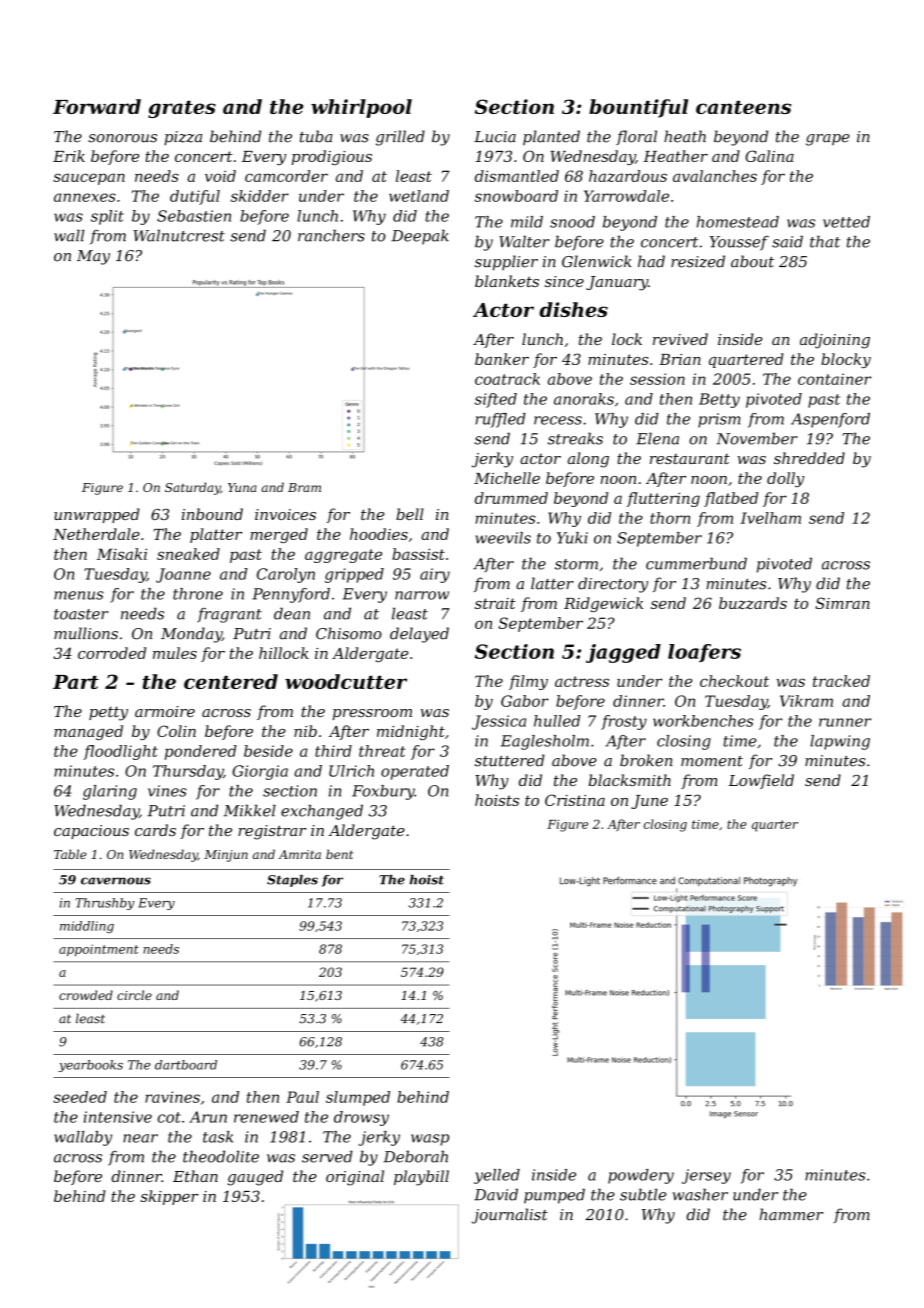 This screenshot has height=1308, width=924. I want to click on buzzards, so click(753, 603).
